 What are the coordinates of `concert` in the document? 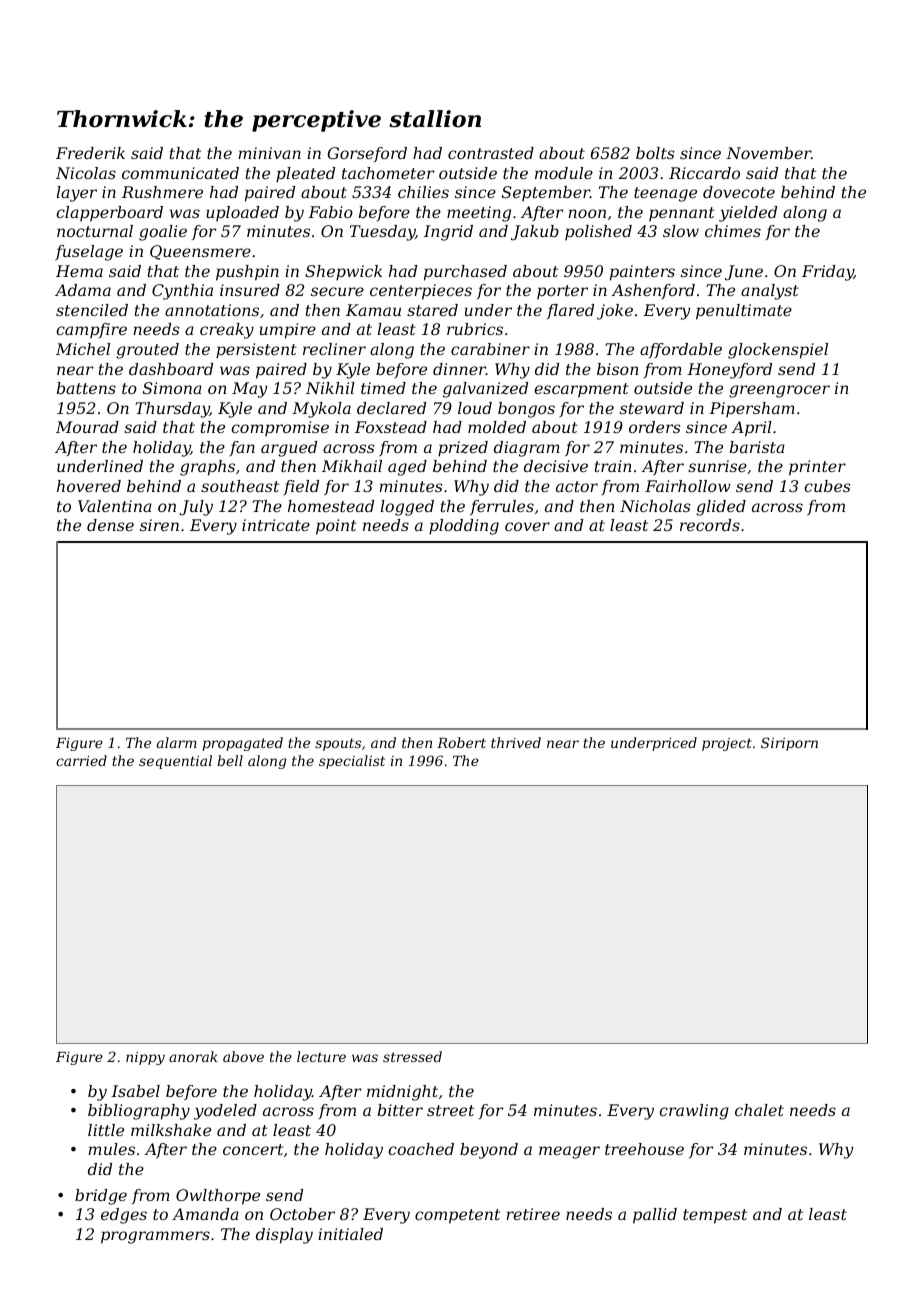 It's located at (253, 1149).
